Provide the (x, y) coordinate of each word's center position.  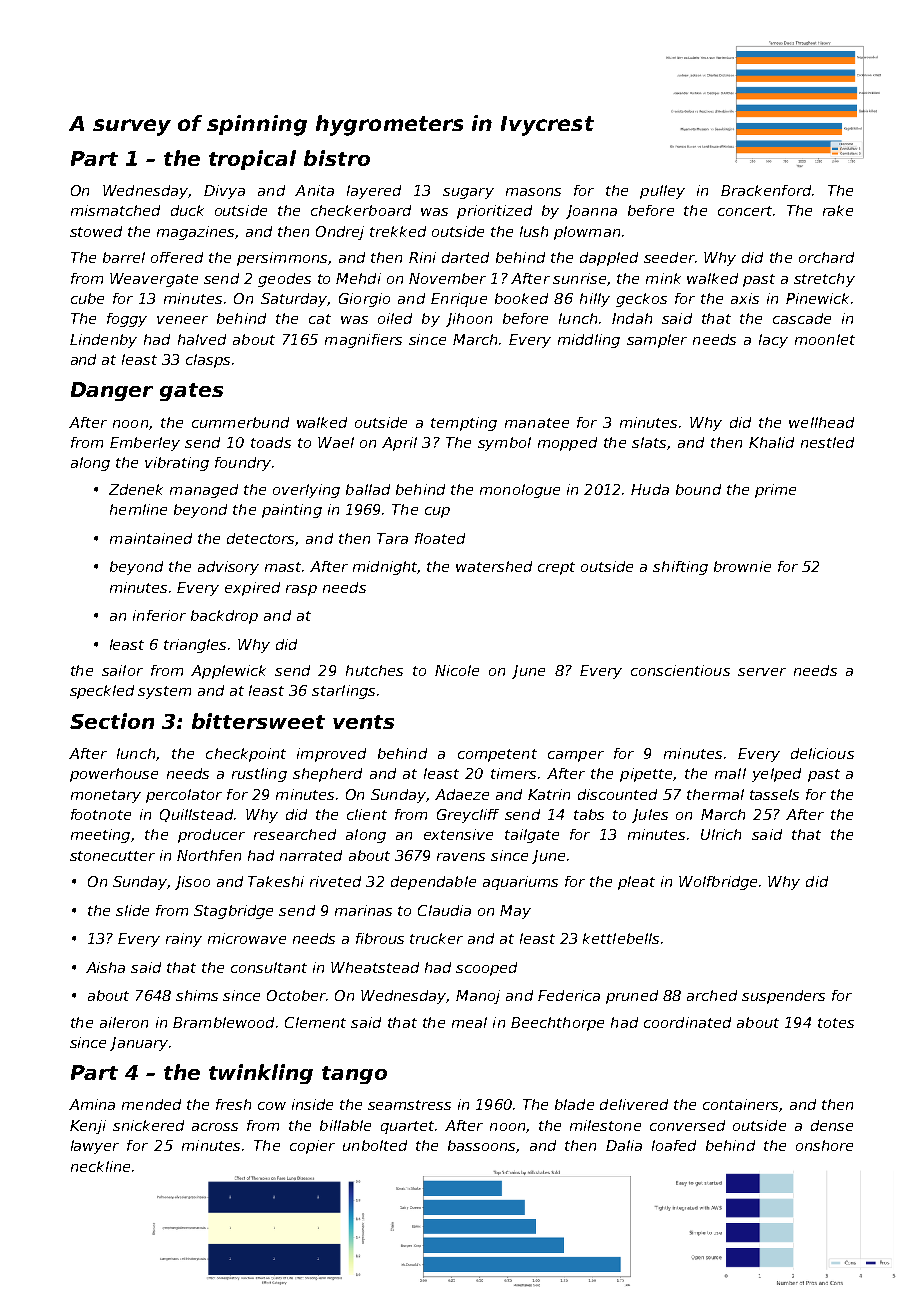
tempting (464, 424)
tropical (252, 160)
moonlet (825, 339)
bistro (337, 158)
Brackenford (766, 190)
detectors (261, 539)
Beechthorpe (557, 1024)
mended (151, 1104)
